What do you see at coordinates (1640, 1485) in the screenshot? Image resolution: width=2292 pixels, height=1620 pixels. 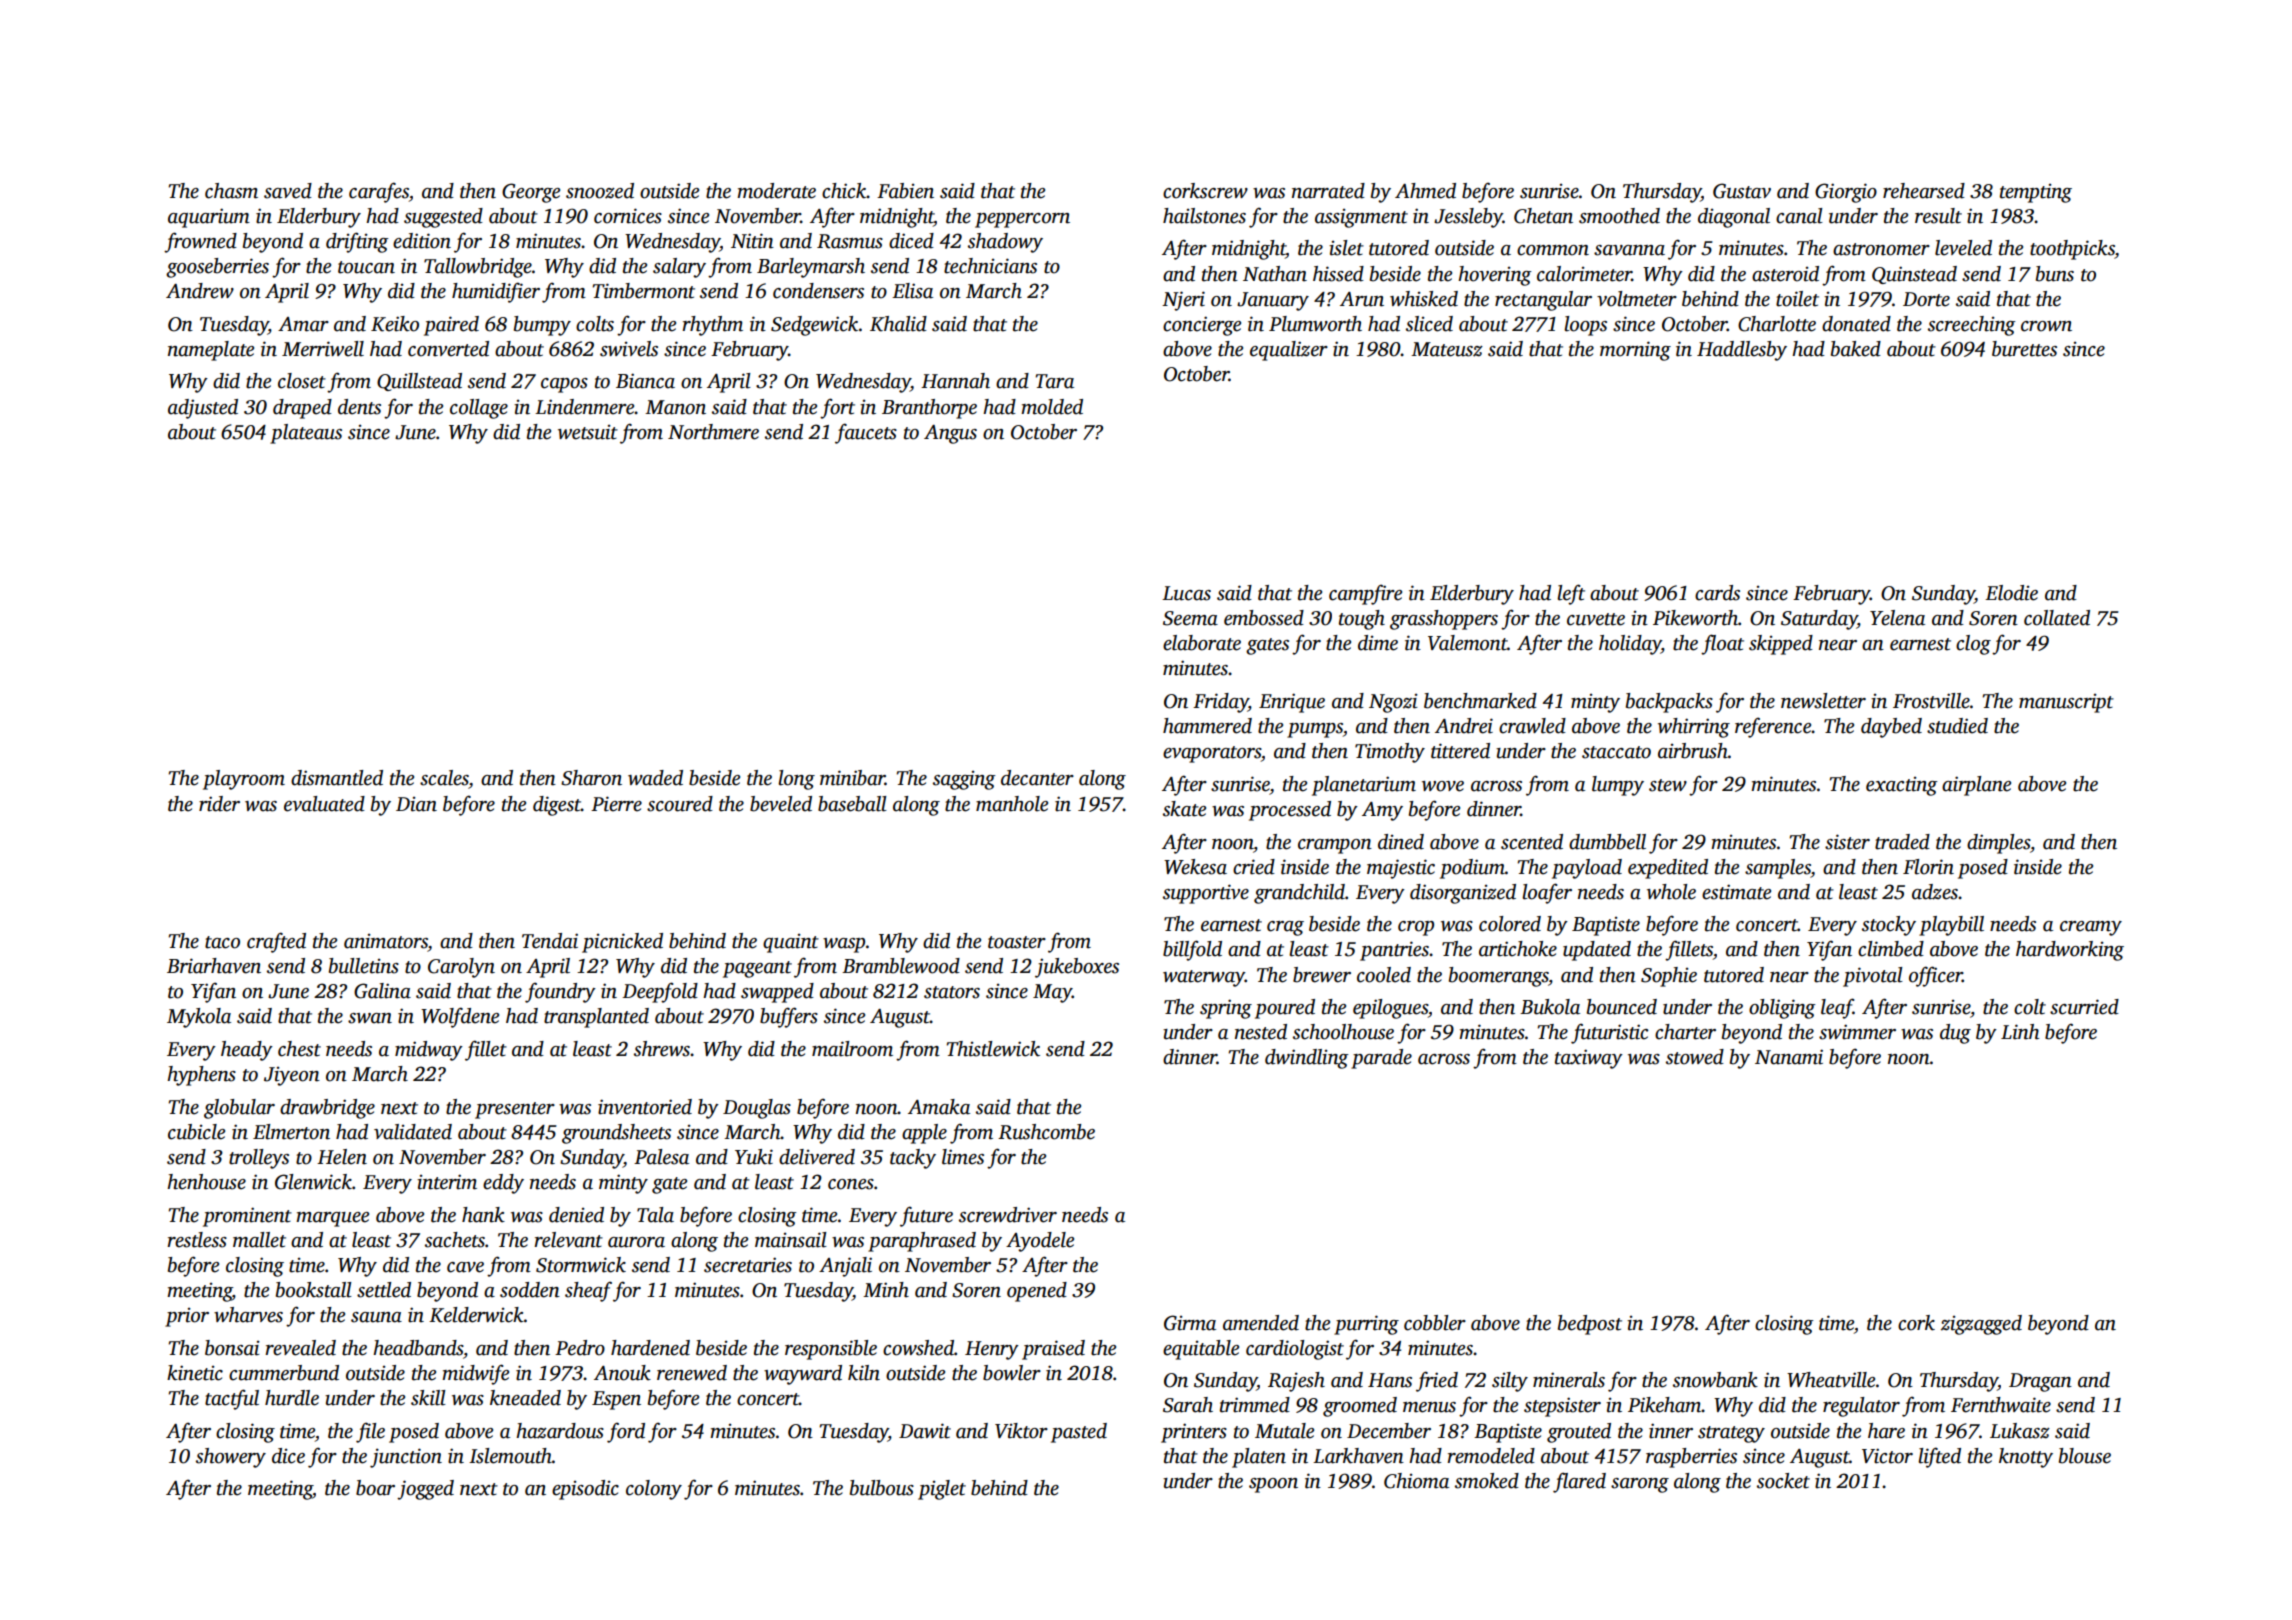 I see `sarong` at bounding box center [1640, 1485].
